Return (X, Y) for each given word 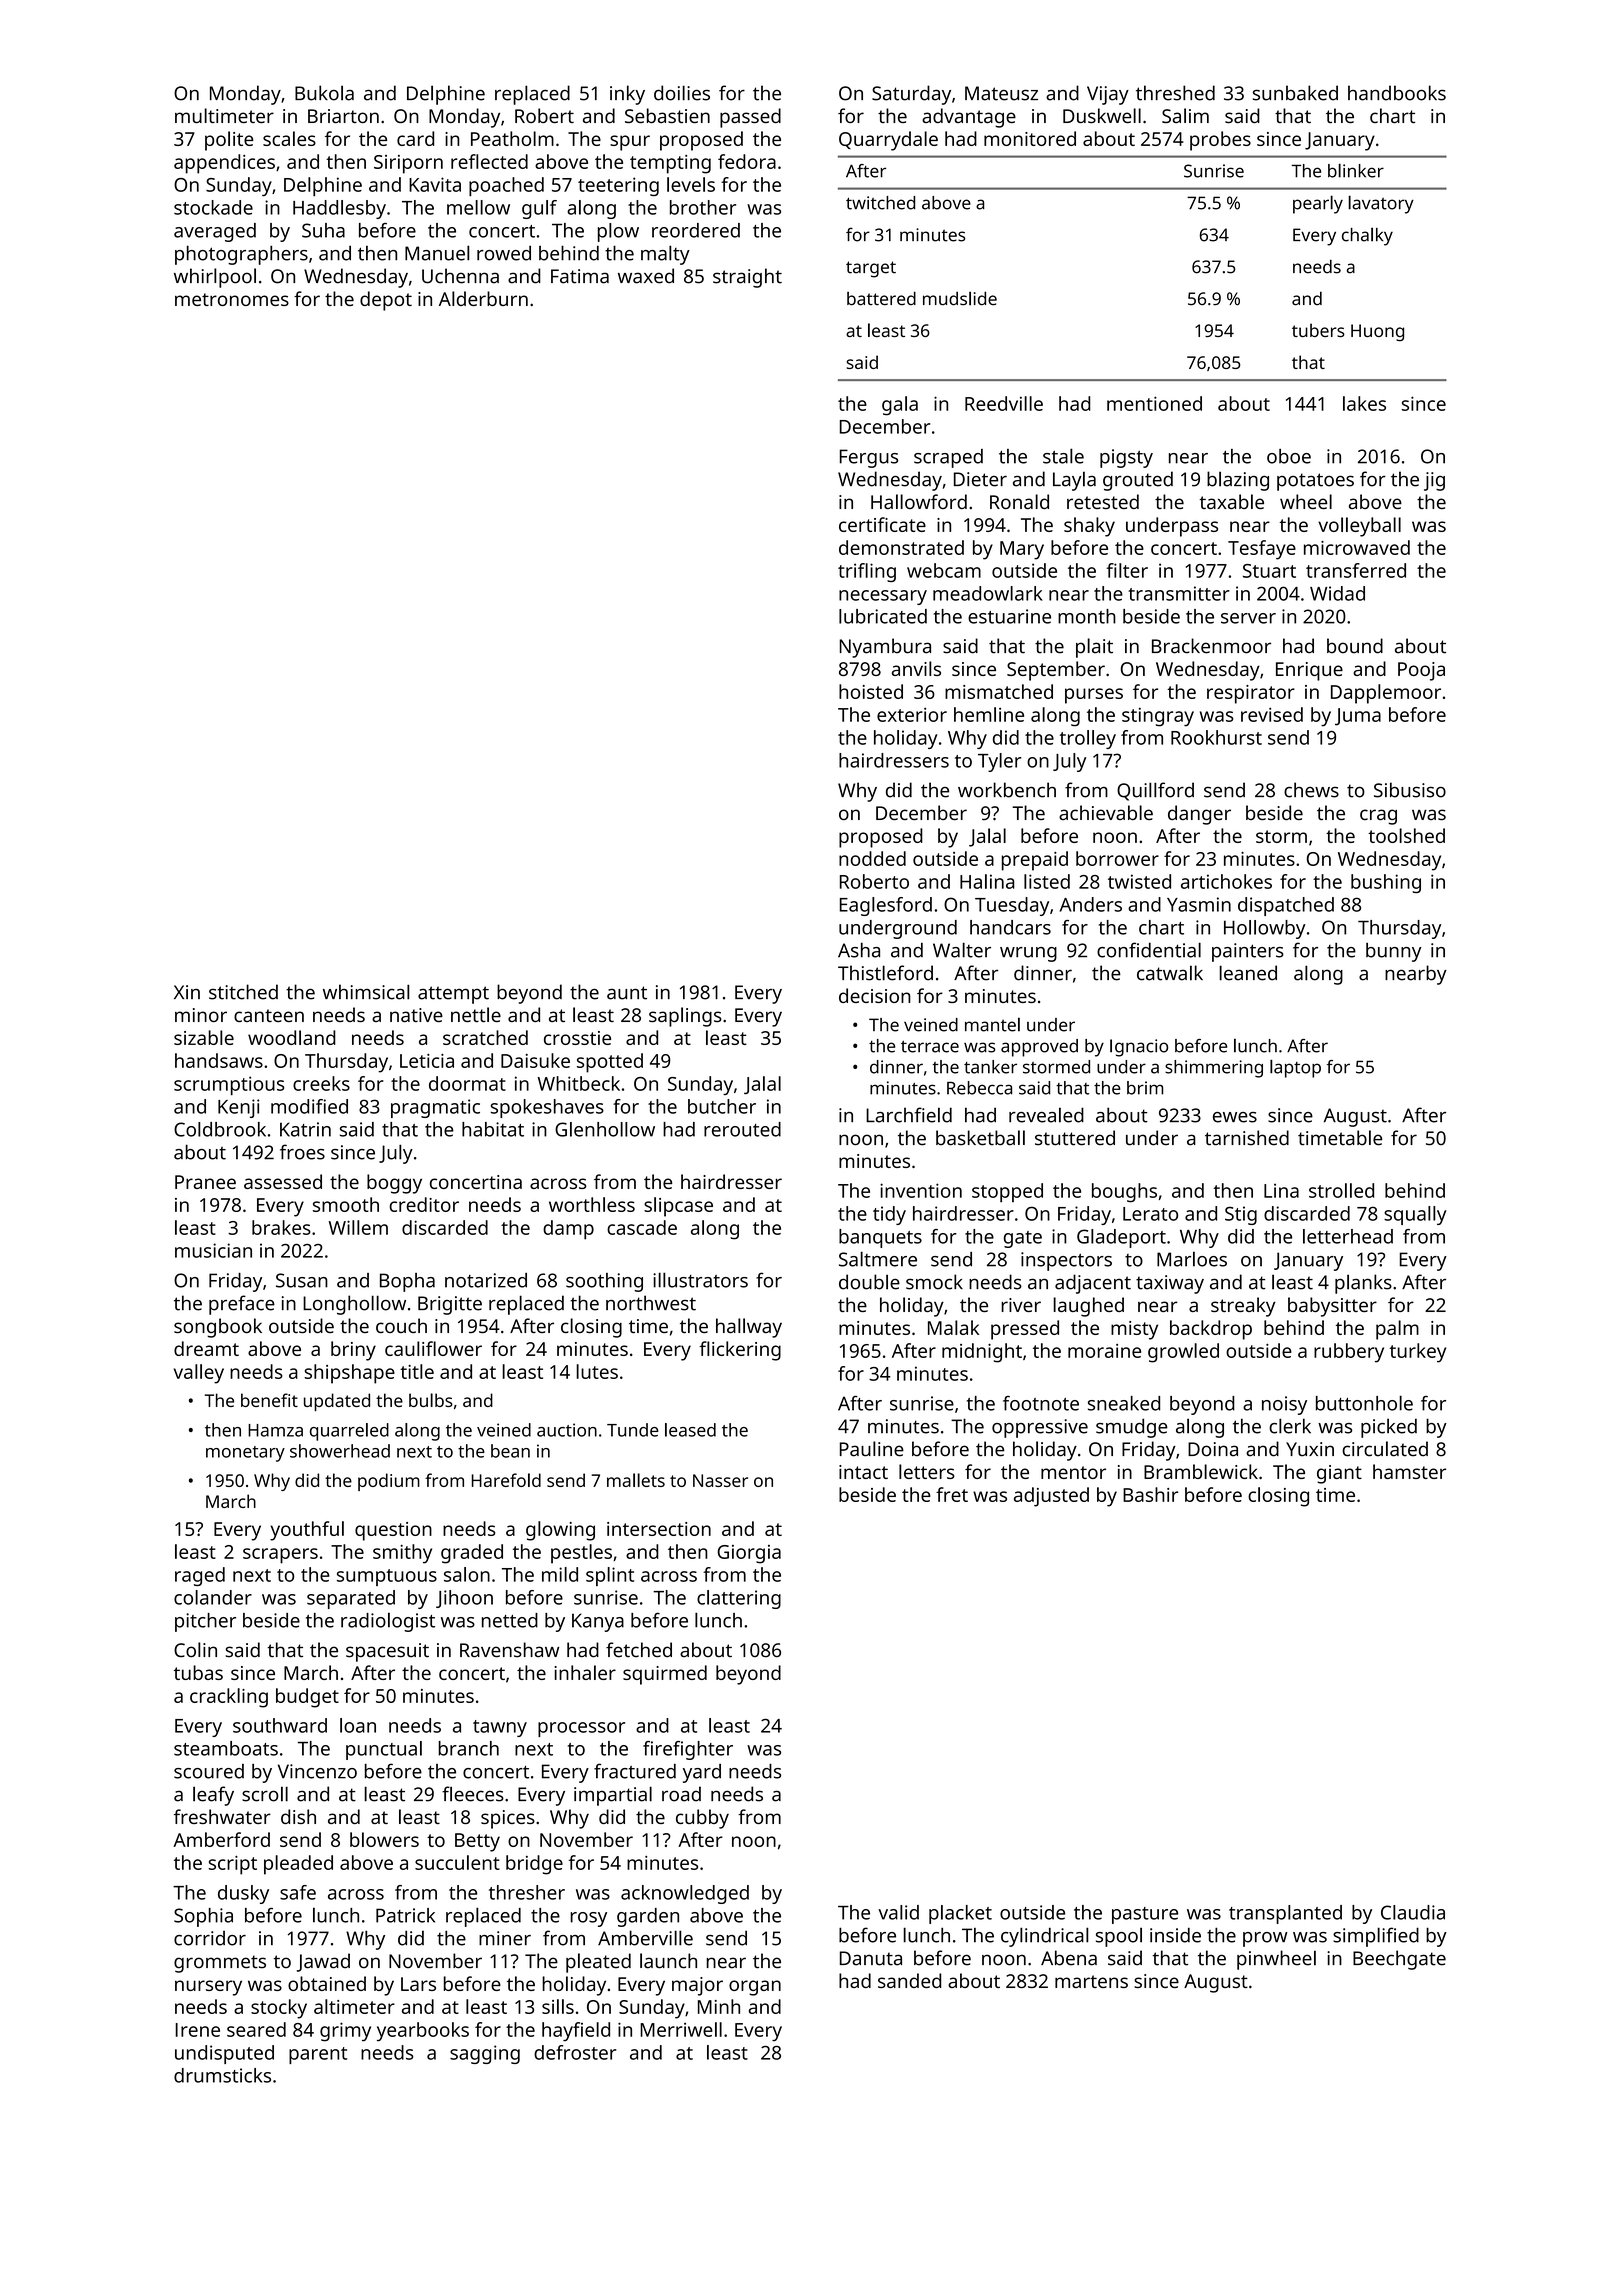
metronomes (232, 299)
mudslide (960, 298)
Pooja (1421, 671)
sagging (485, 2054)
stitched (243, 992)
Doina (1213, 1449)
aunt (627, 993)
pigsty (1126, 458)
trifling (867, 572)
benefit (269, 1400)
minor (201, 1015)
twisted (1139, 881)
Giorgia (749, 1554)
